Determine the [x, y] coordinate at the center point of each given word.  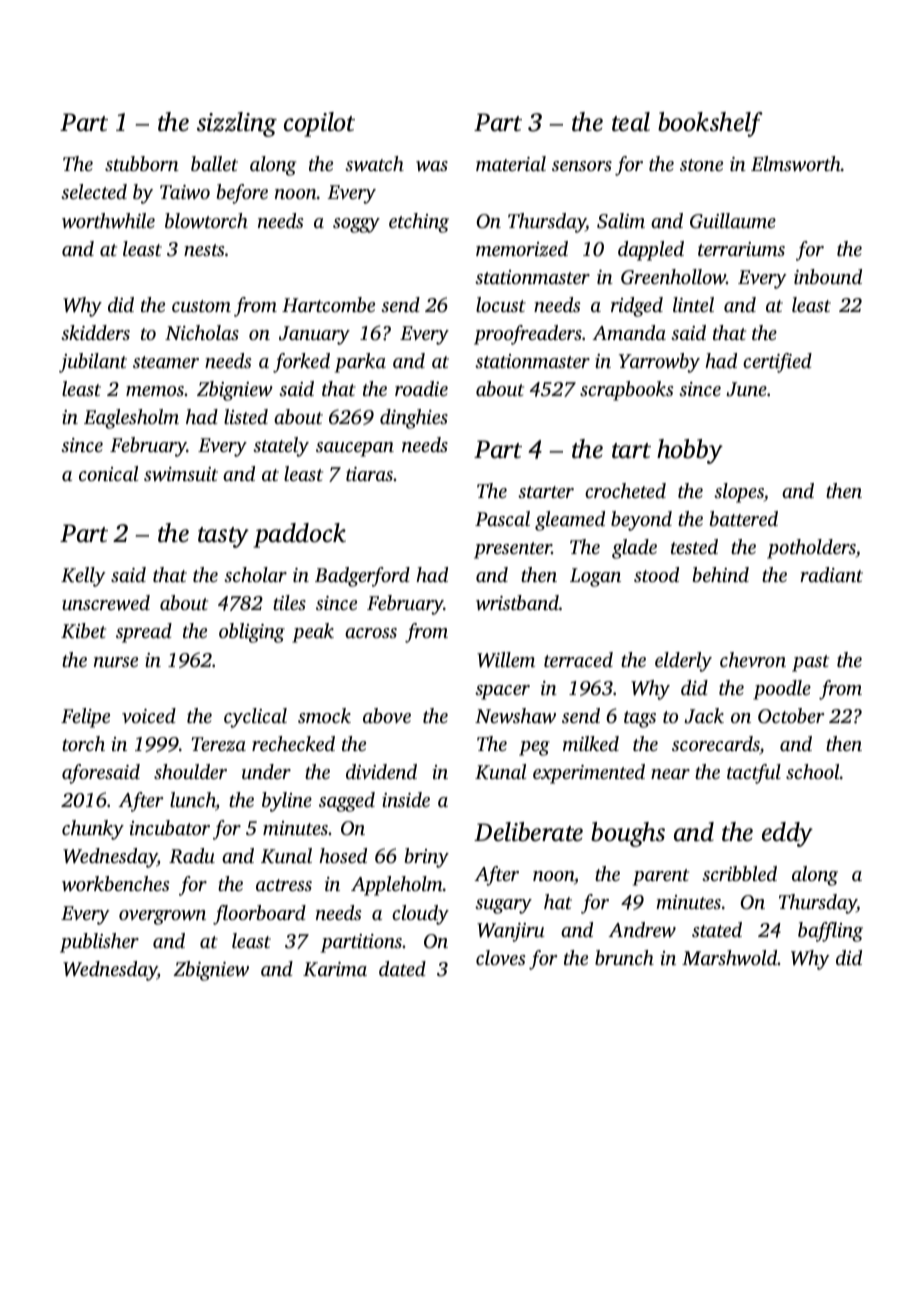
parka [360, 363]
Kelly [83, 577]
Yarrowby [659, 363]
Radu [192, 856]
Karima [335, 969]
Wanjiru [511, 932]
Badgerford [362, 577]
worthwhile [108, 221]
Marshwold [730, 957]
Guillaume [733, 221]
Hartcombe [328, 304]
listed [246, 416]
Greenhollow [673, 277]
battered [744, 518]
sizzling [237, 124]
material [511, 163]
